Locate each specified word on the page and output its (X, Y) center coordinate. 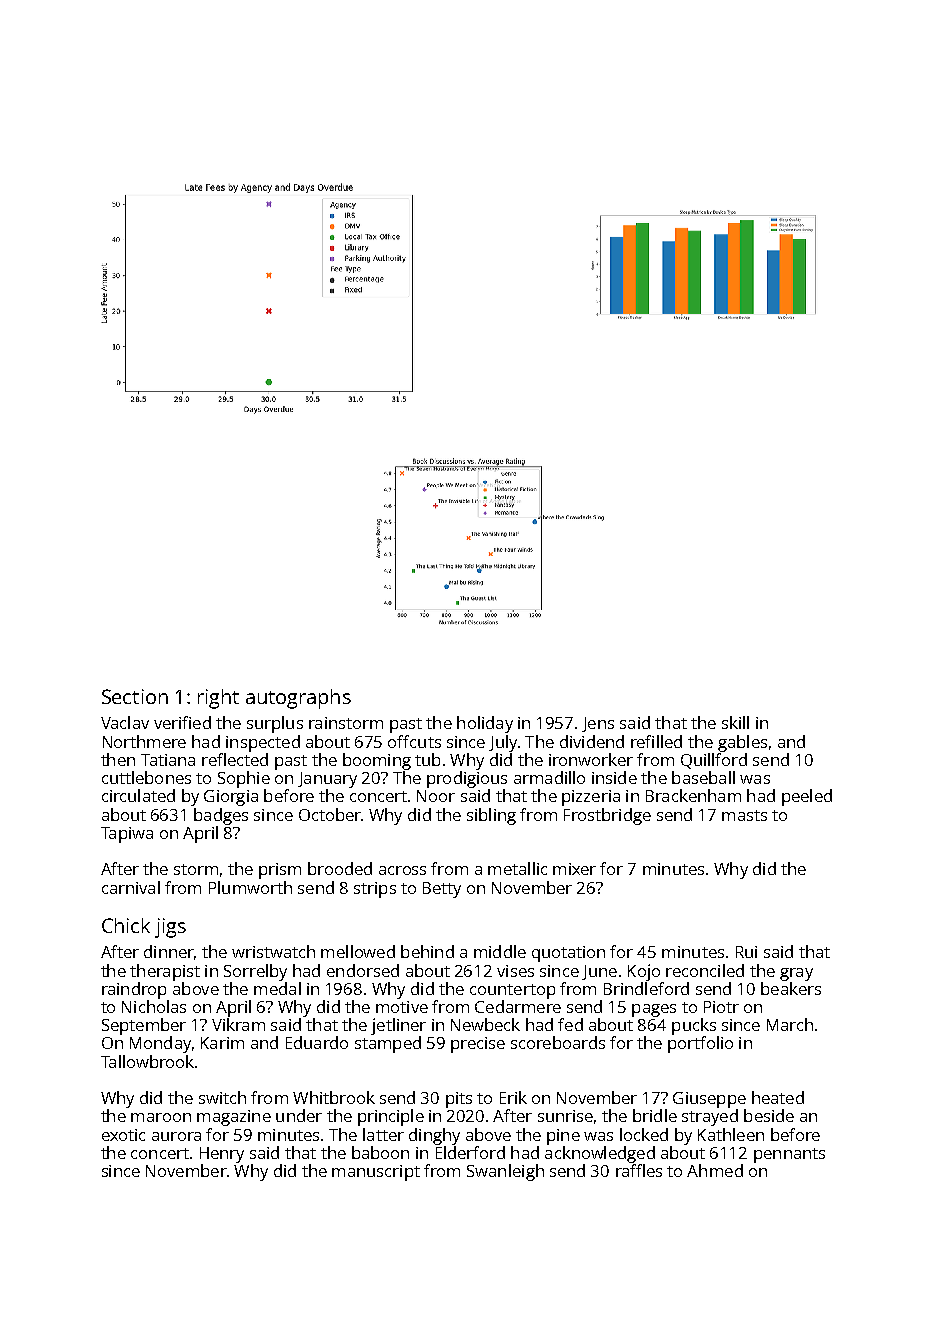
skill (735, 722)
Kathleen (731, 1134)
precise (478, 1045)
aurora (176, 1136)
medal (277, 988)
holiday (485, 724)
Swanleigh (505, 1172)
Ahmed (715, 1170)
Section (135, 696)
